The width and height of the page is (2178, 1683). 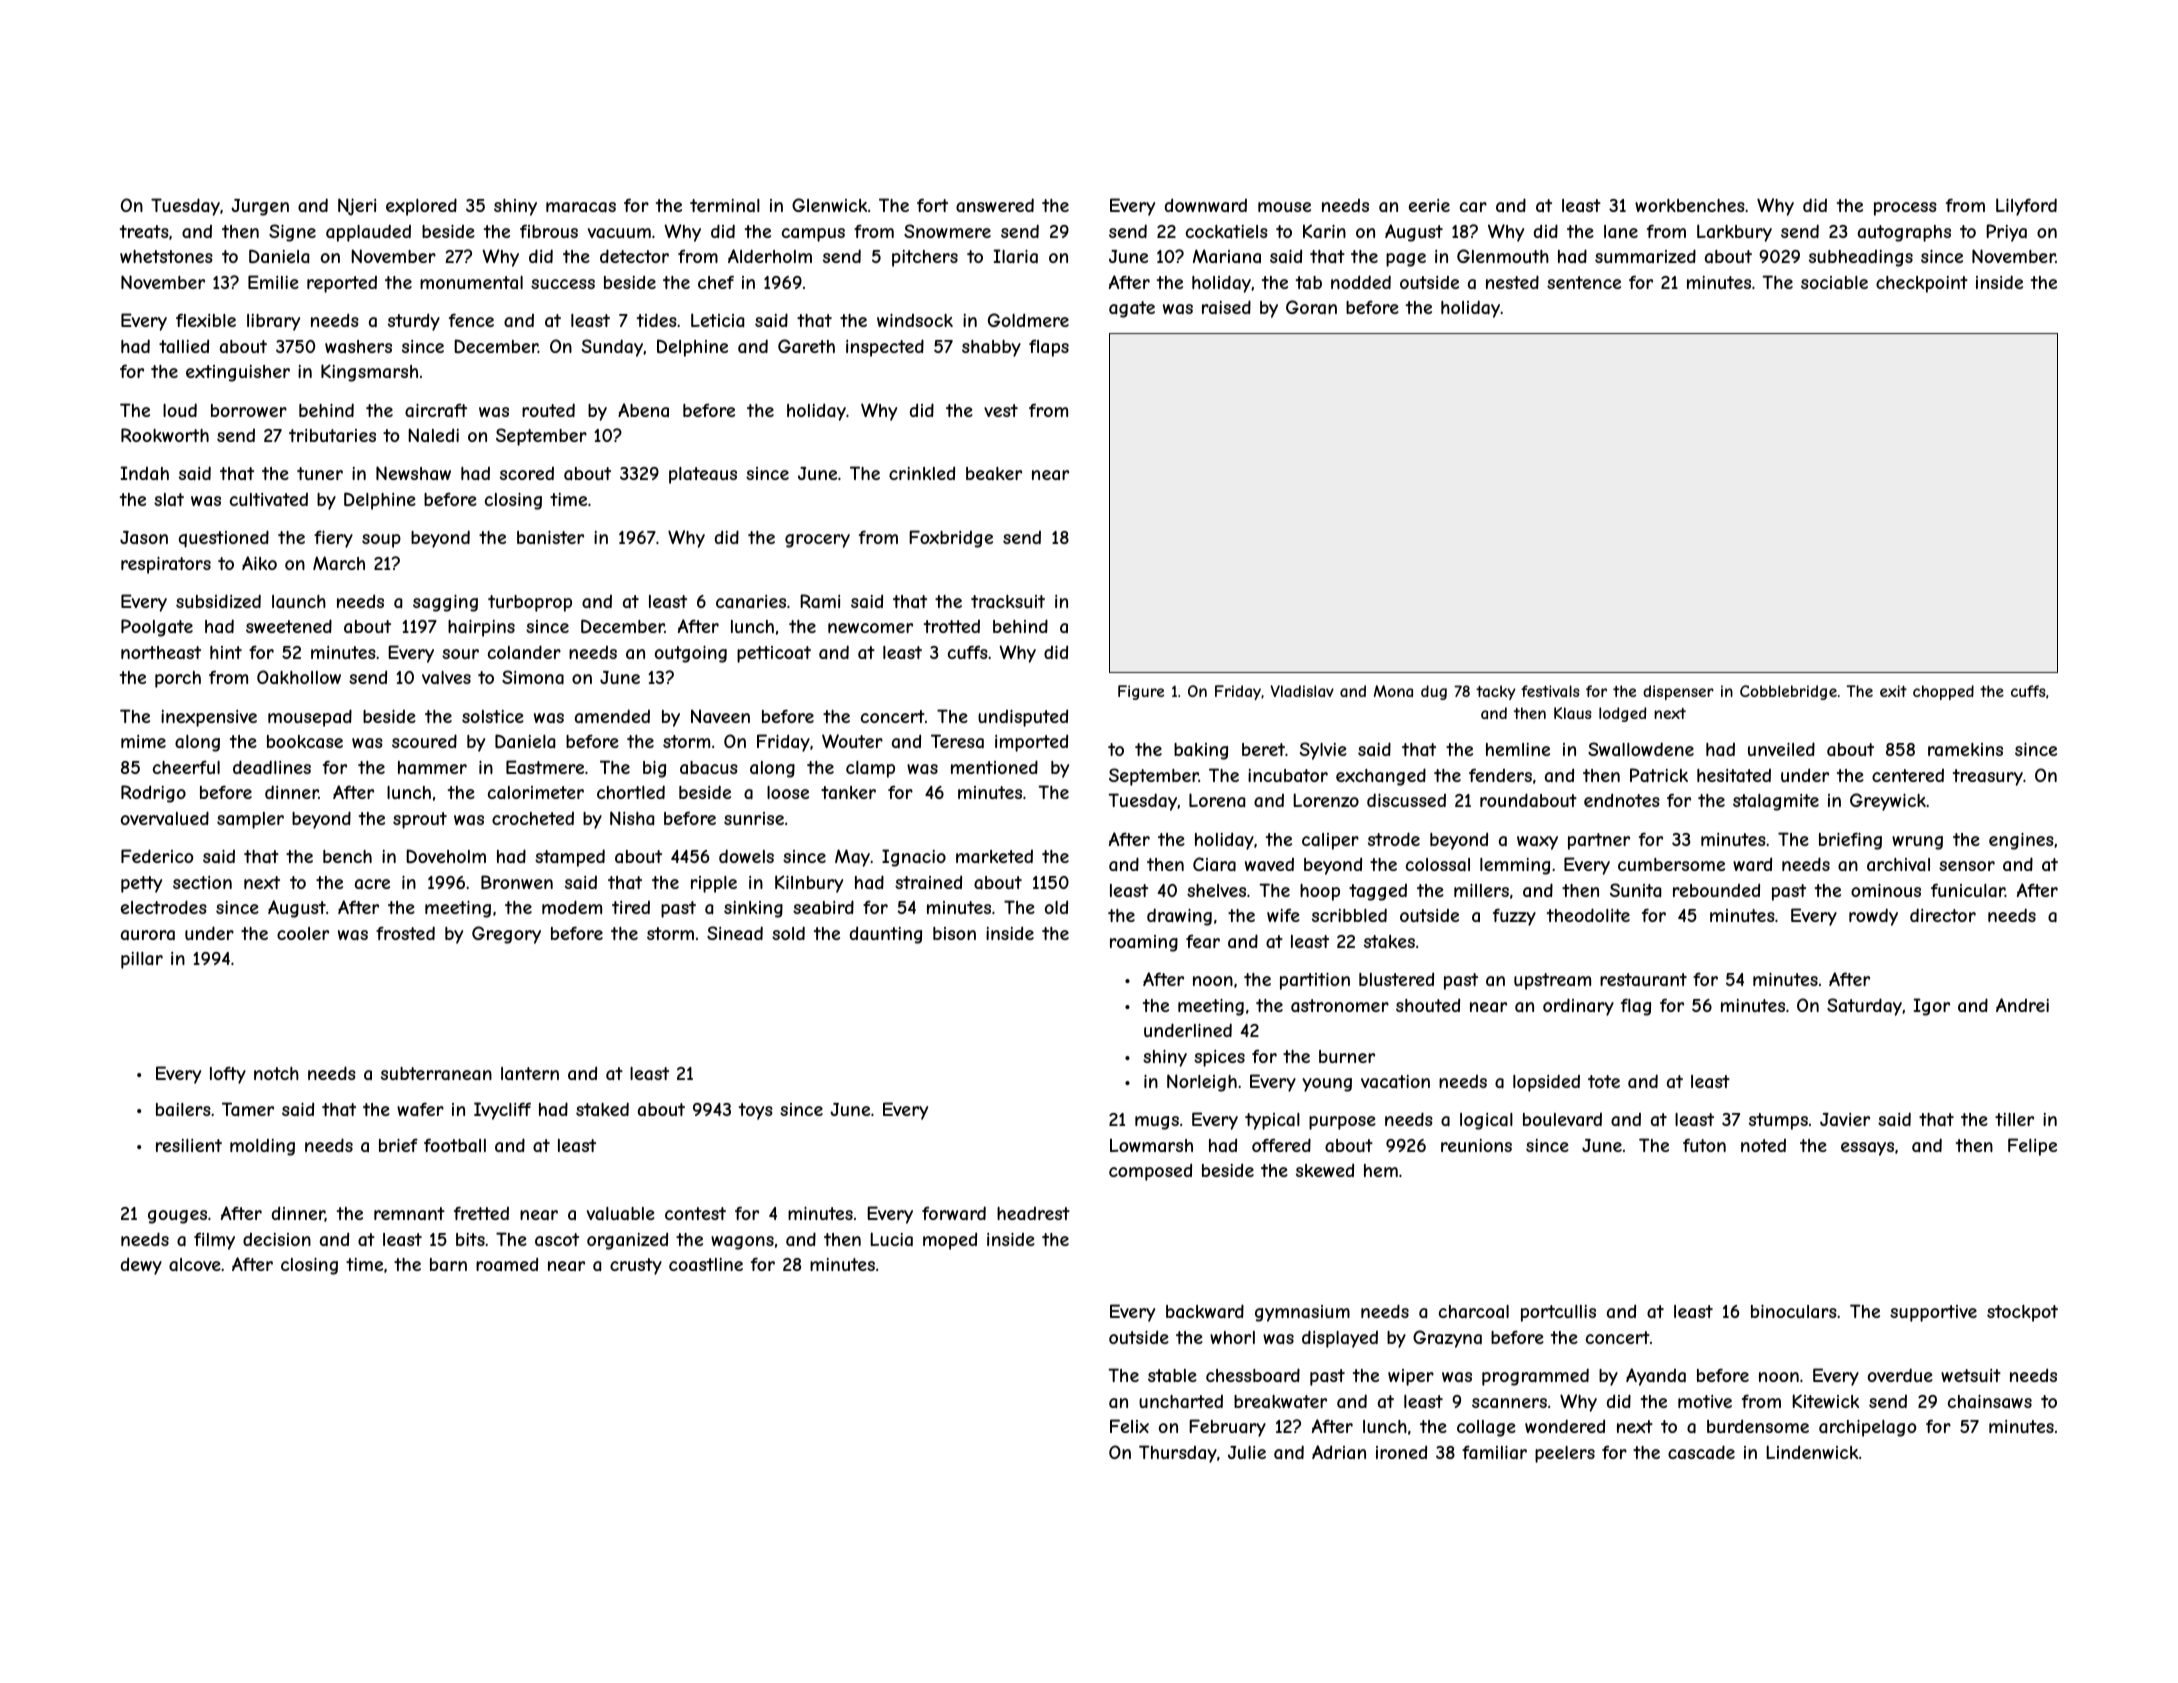 I want to click on Ilaria, so click(x=1015, y=256).
